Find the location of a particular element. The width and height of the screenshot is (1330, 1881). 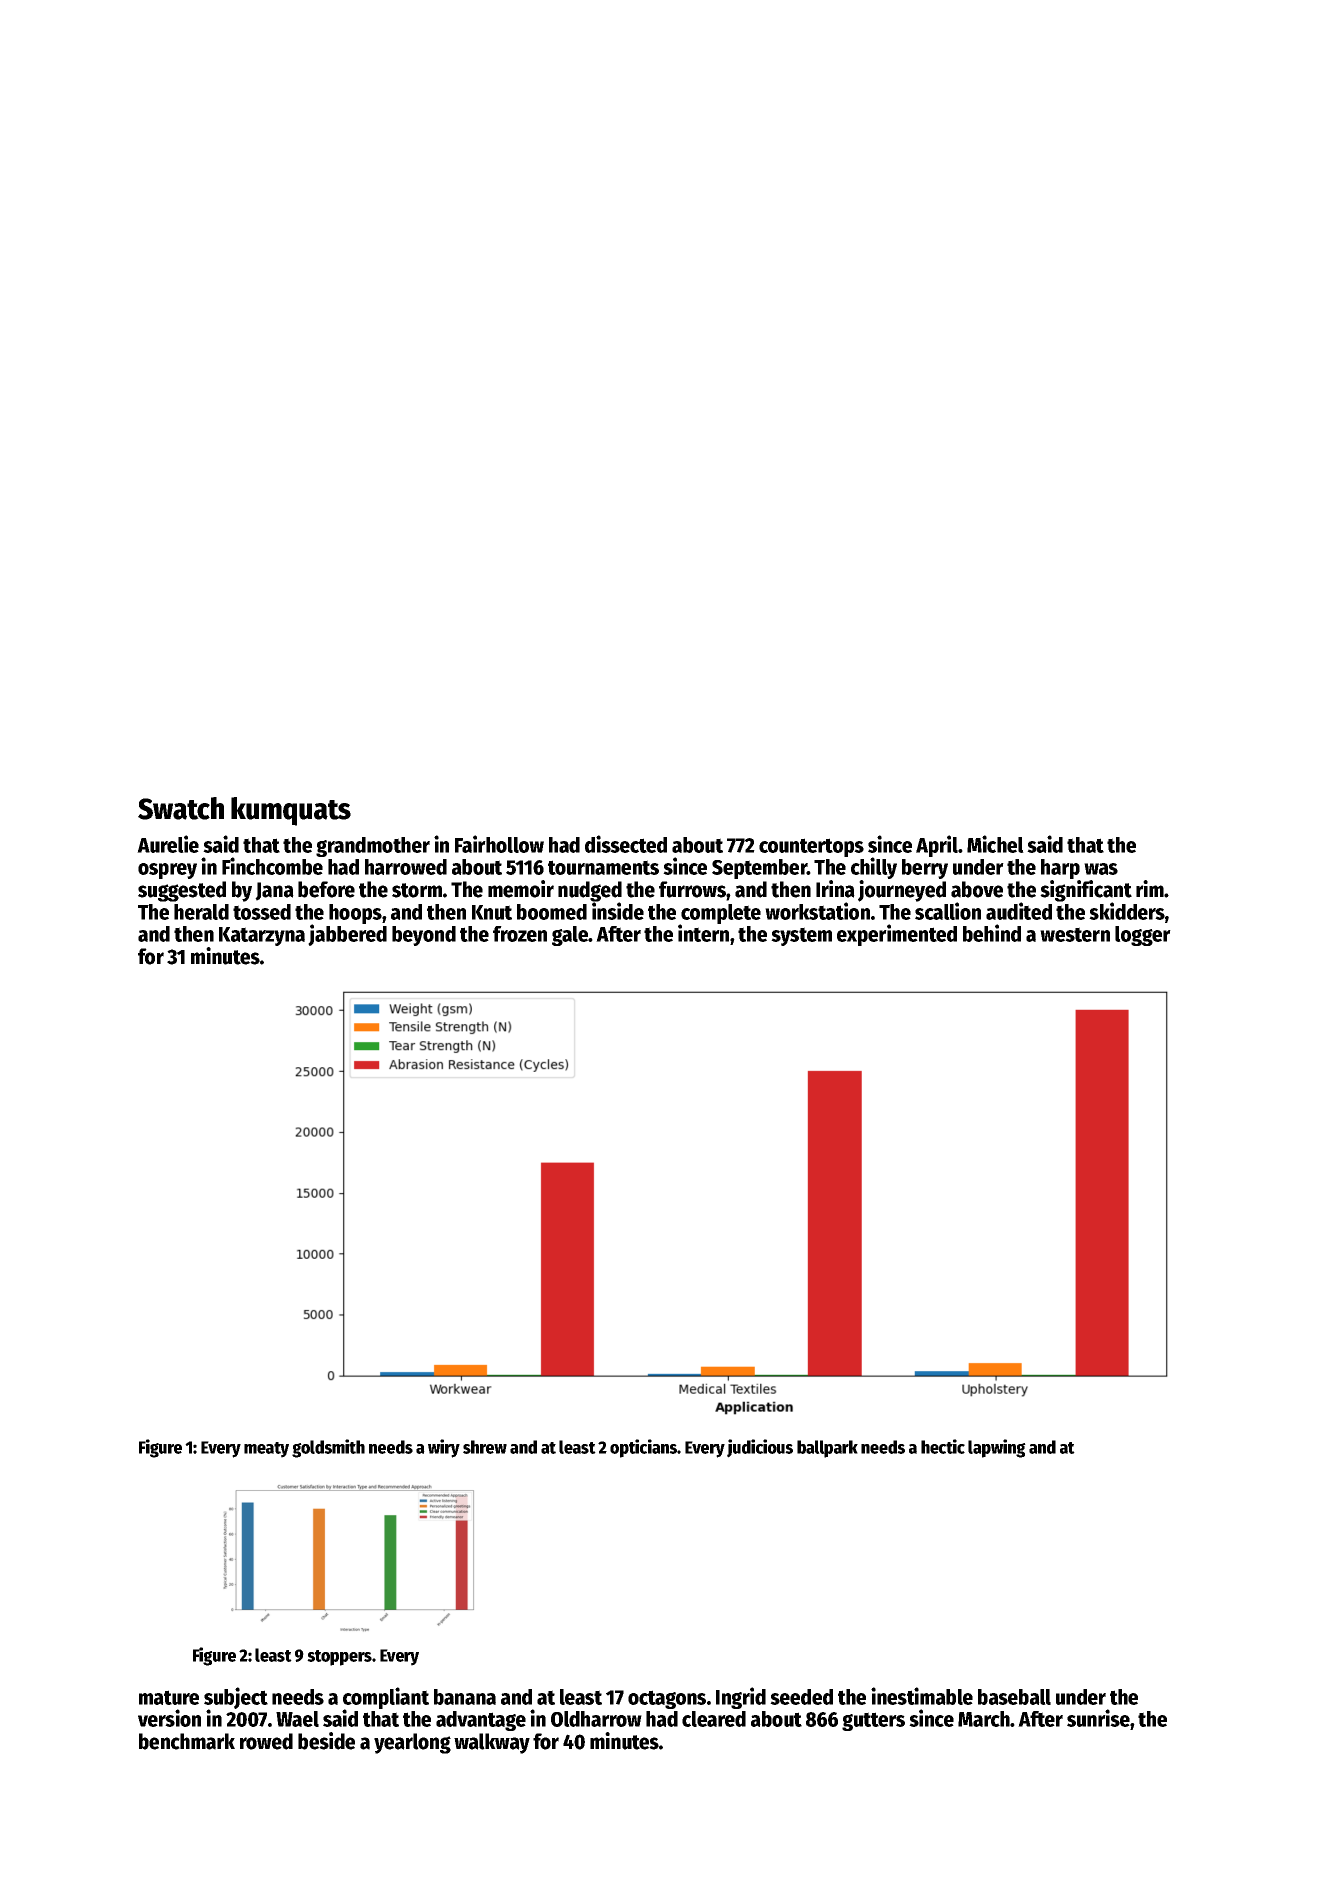

countertops is located at coordinates (811, 847).
